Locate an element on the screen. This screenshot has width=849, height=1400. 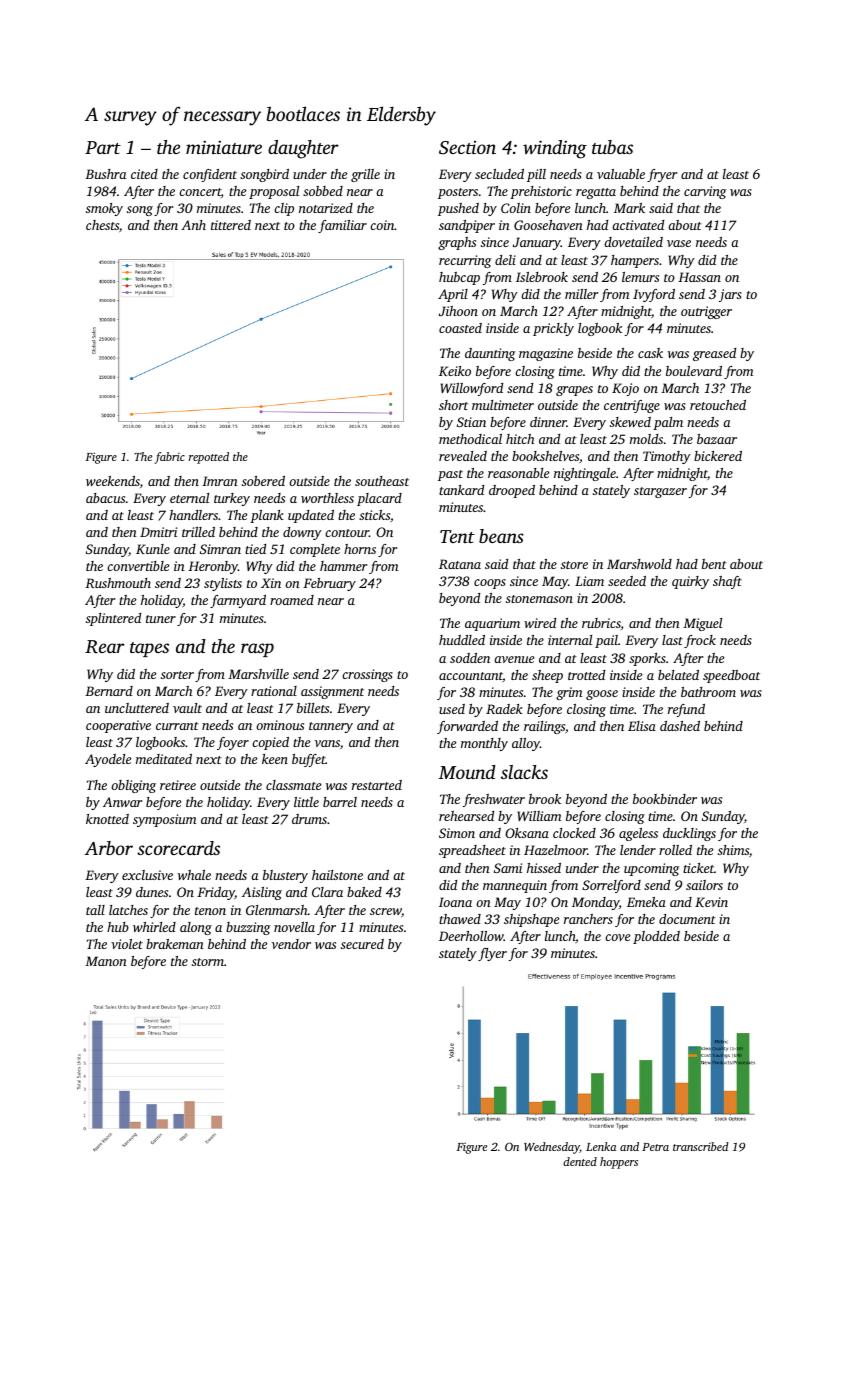
storm is located at coordinates (208, 962).
